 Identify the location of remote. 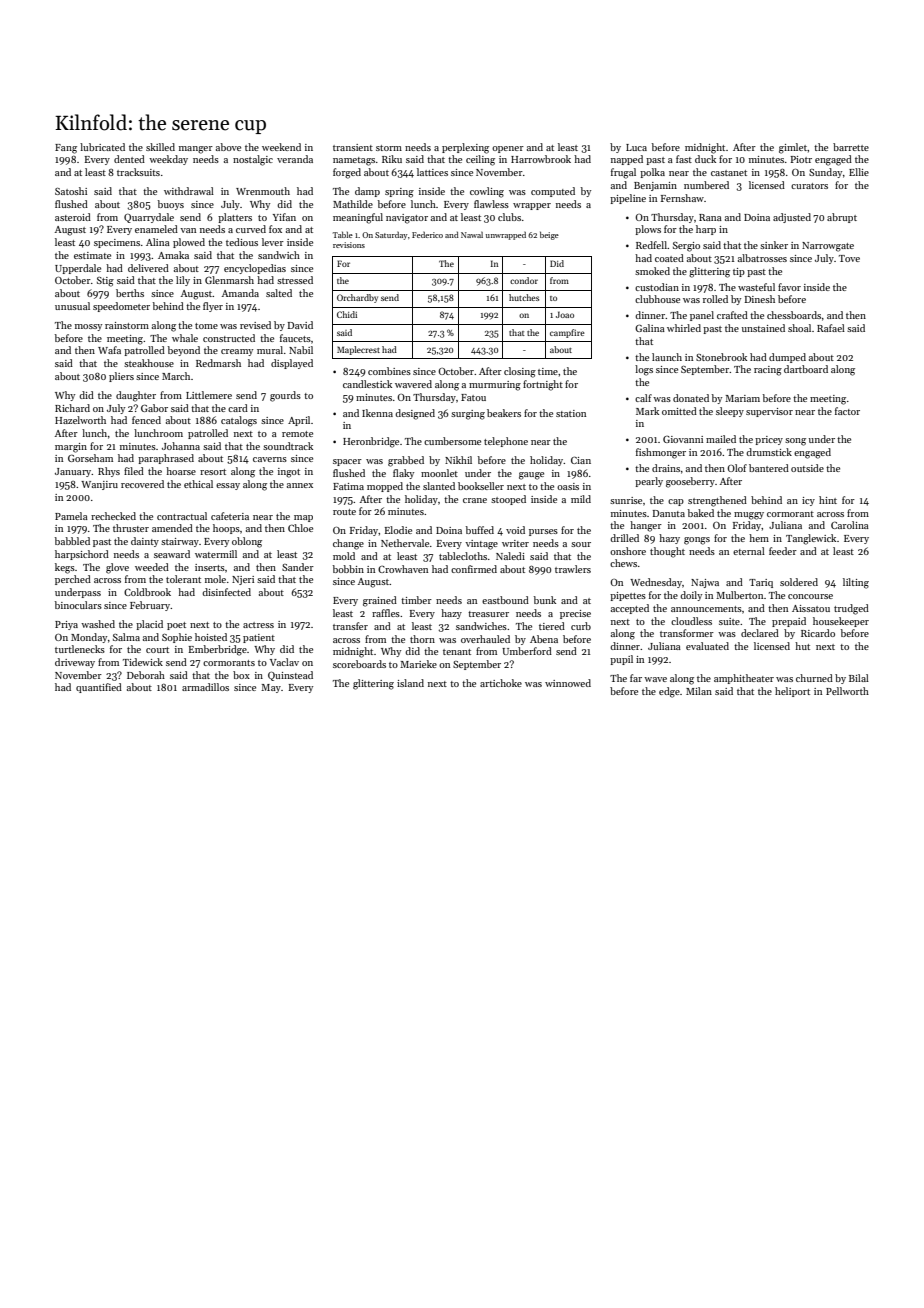
(297, 434).
